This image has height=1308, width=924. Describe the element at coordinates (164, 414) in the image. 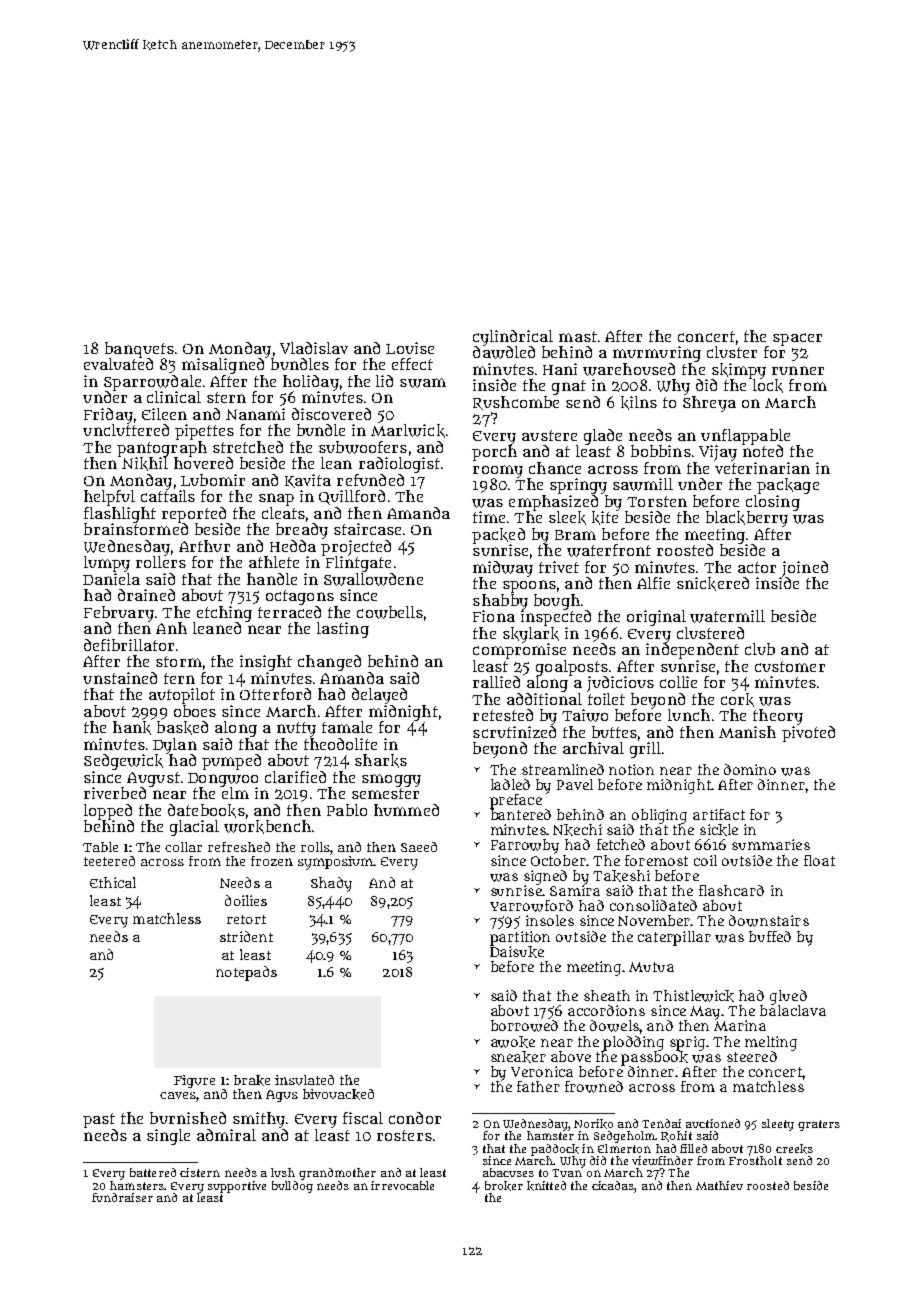

I see `Eileen` at that location.
